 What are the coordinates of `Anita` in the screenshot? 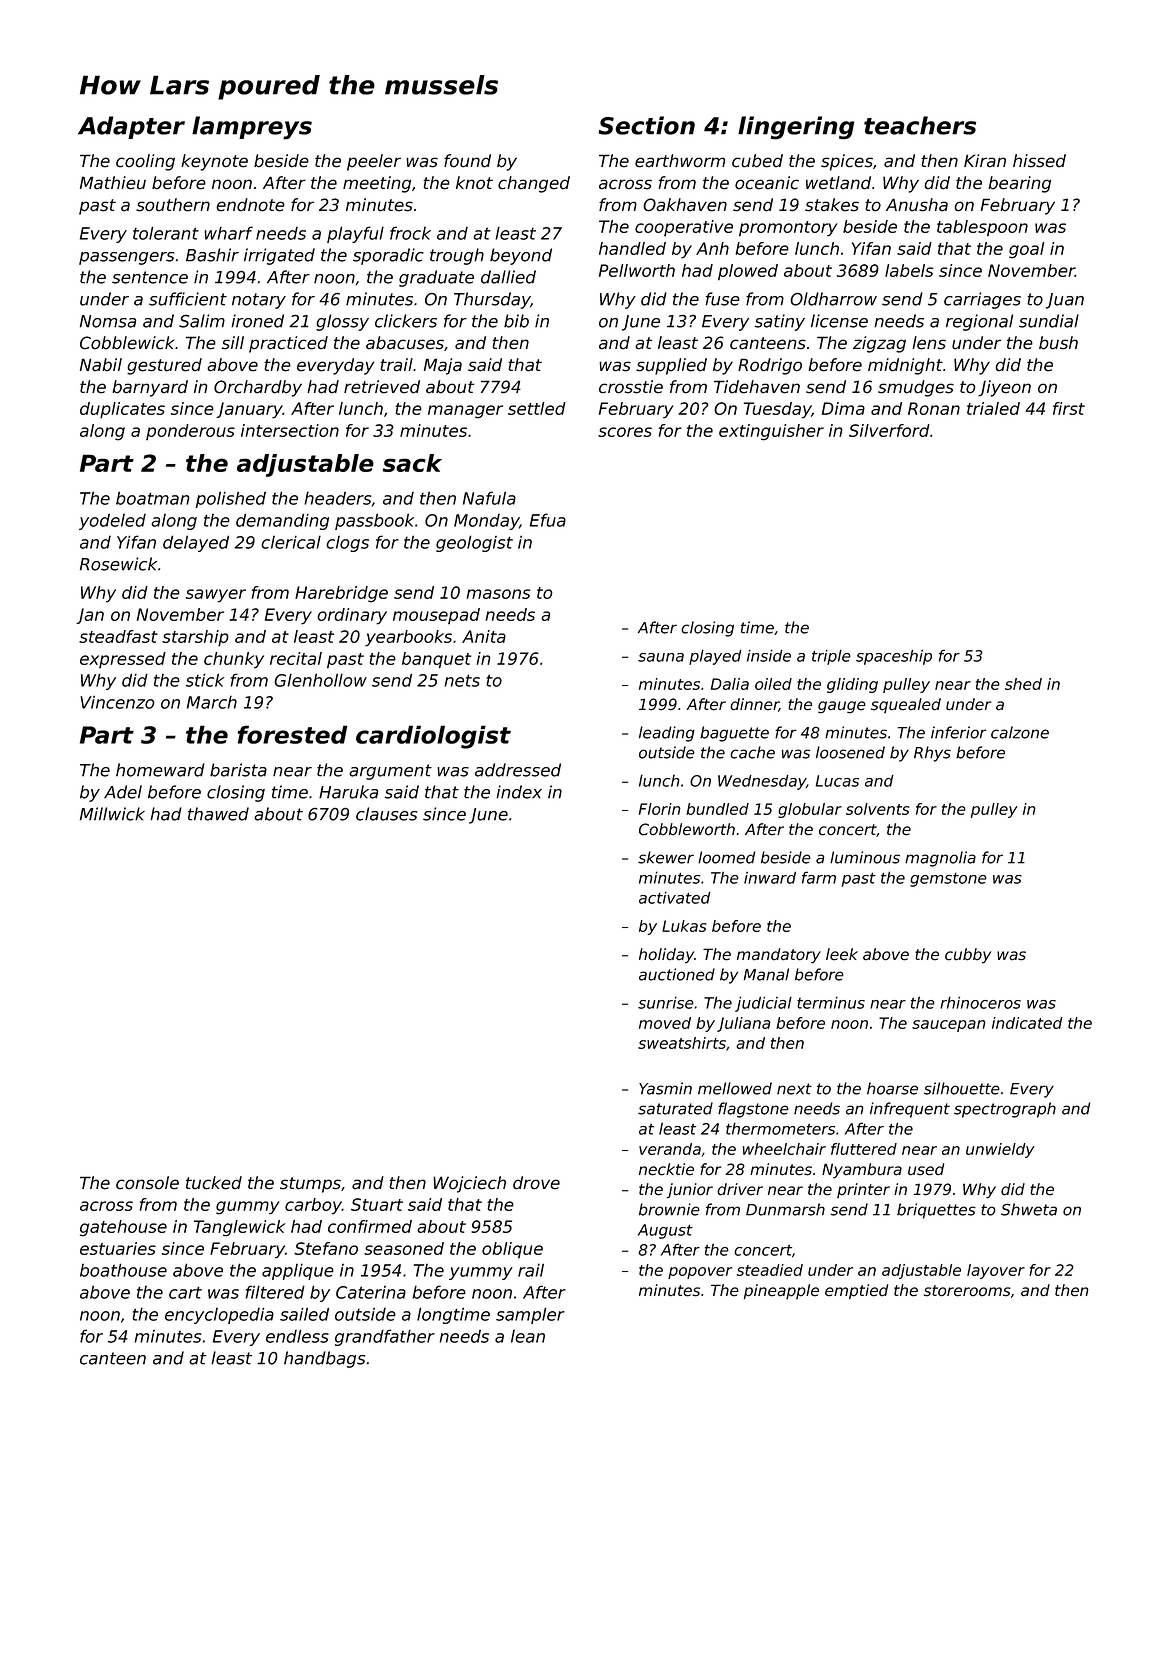 It's located at (484, 636).
